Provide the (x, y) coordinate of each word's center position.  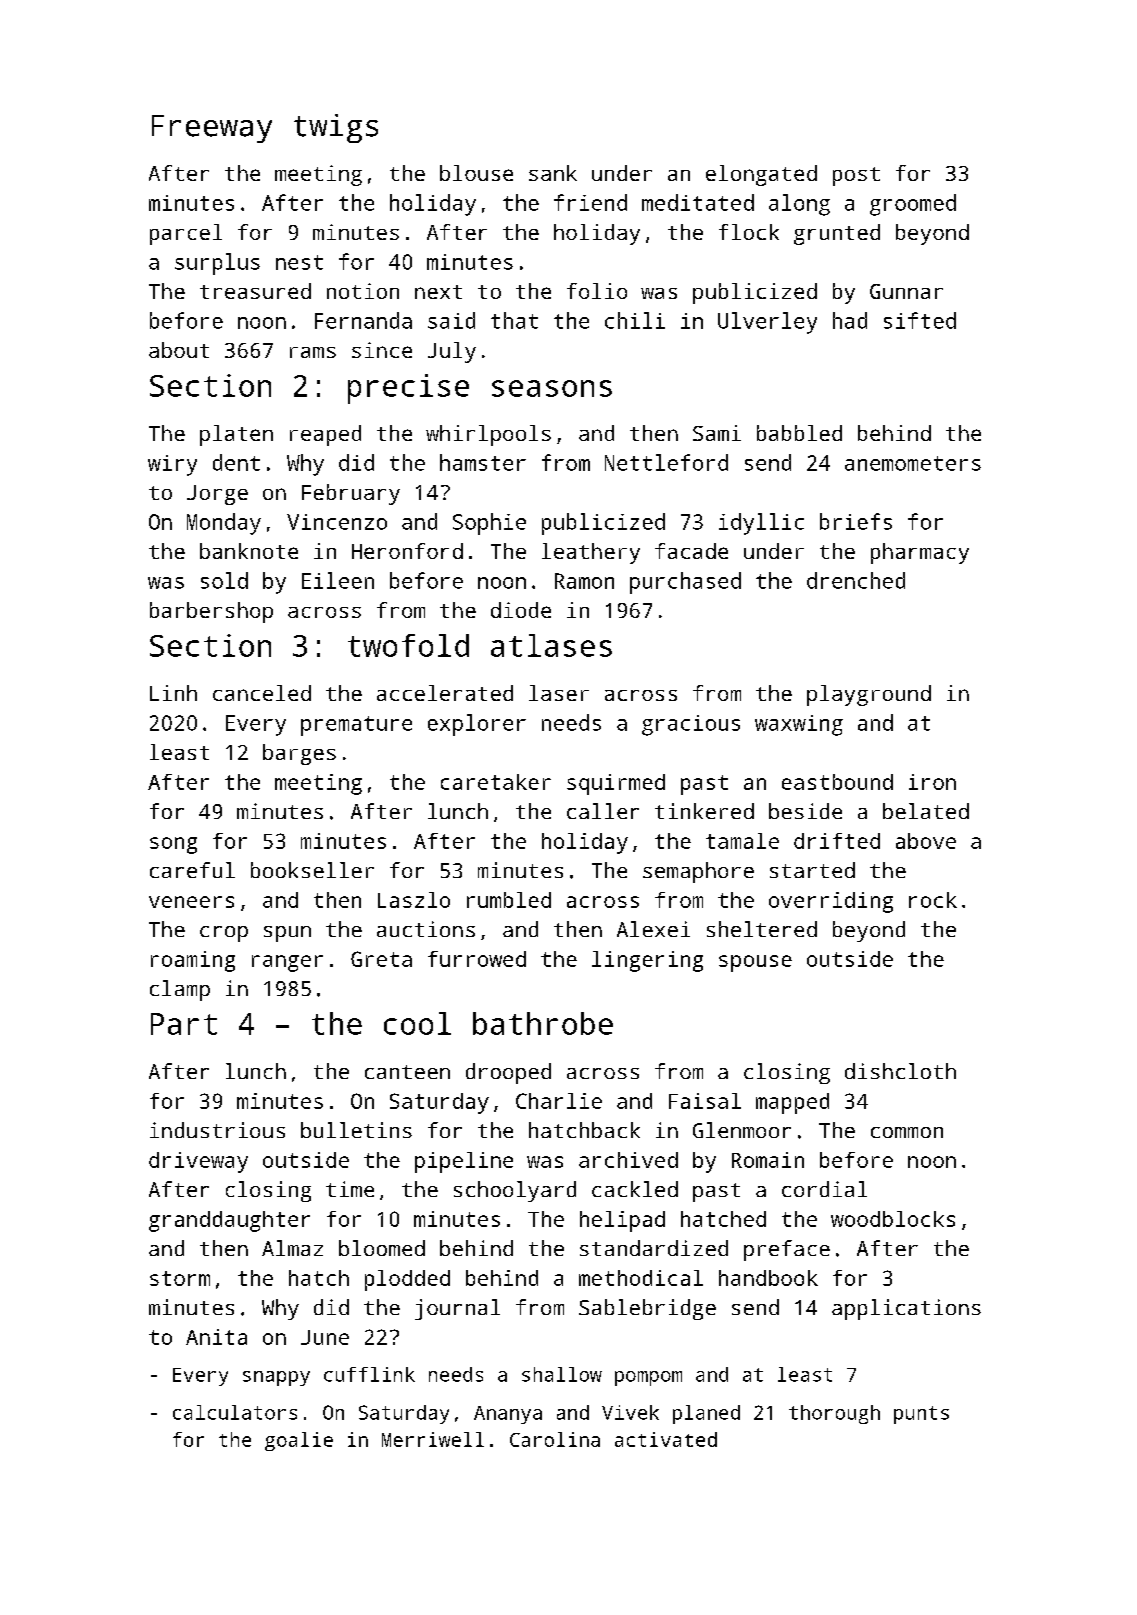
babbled (799, 433)
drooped (508, 1073)
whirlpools (488, 435)
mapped (792, 1103)
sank (553, 173)
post (856, 176)
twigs (336, 128)
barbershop (211, 612)
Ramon (584, 581)
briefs (856, 521)
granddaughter (229, 1221)
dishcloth (900, 1071)
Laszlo (414, 900)
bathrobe (543, 1023)
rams (313, 352)
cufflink (369, 1374)
